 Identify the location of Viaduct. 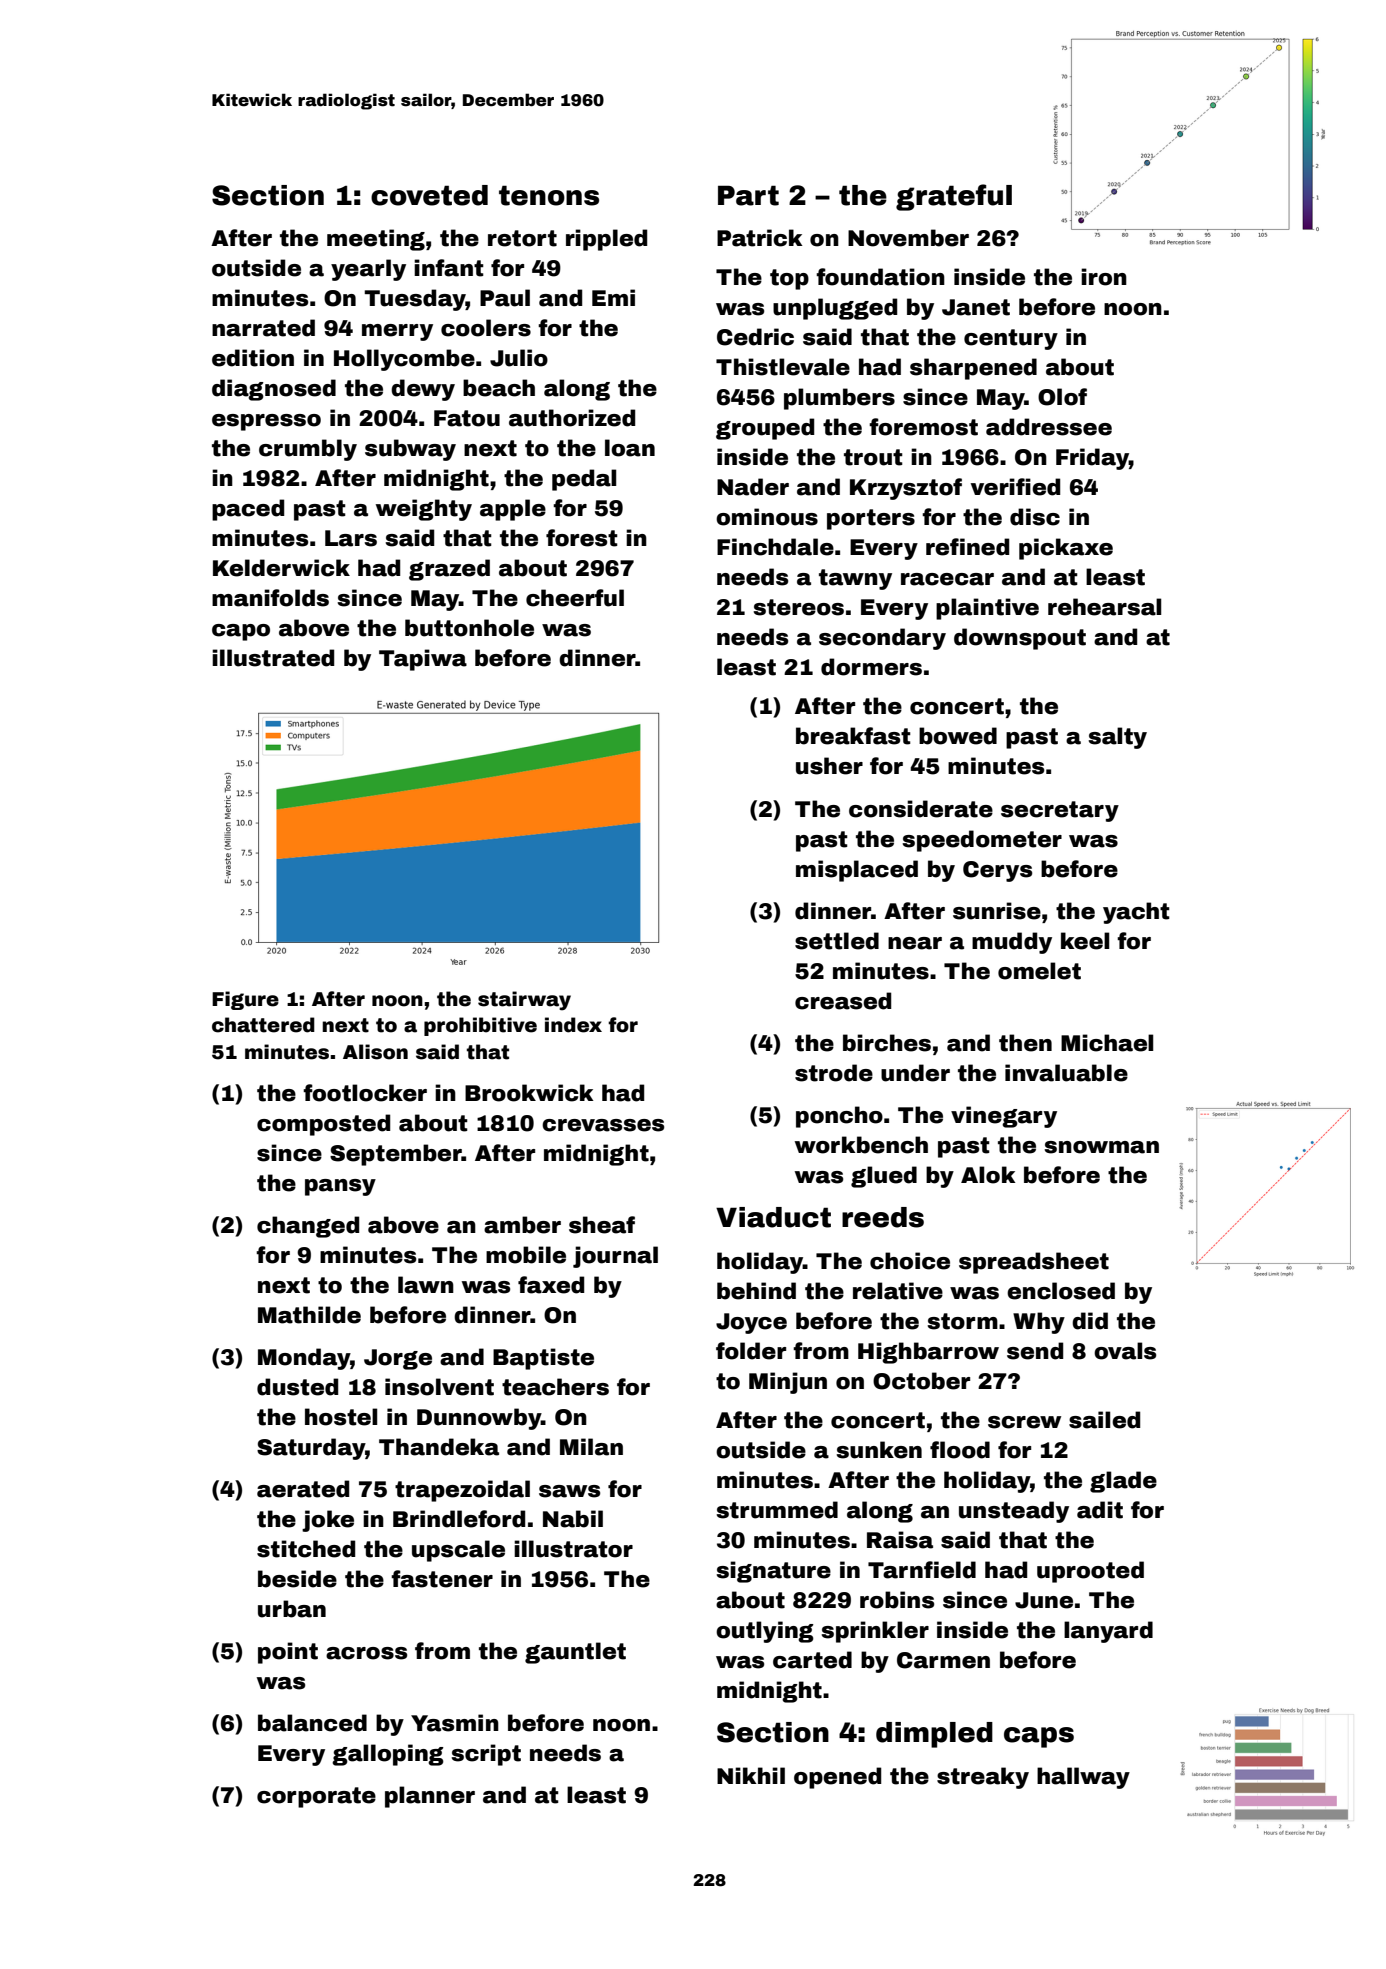
(773, 1217).
